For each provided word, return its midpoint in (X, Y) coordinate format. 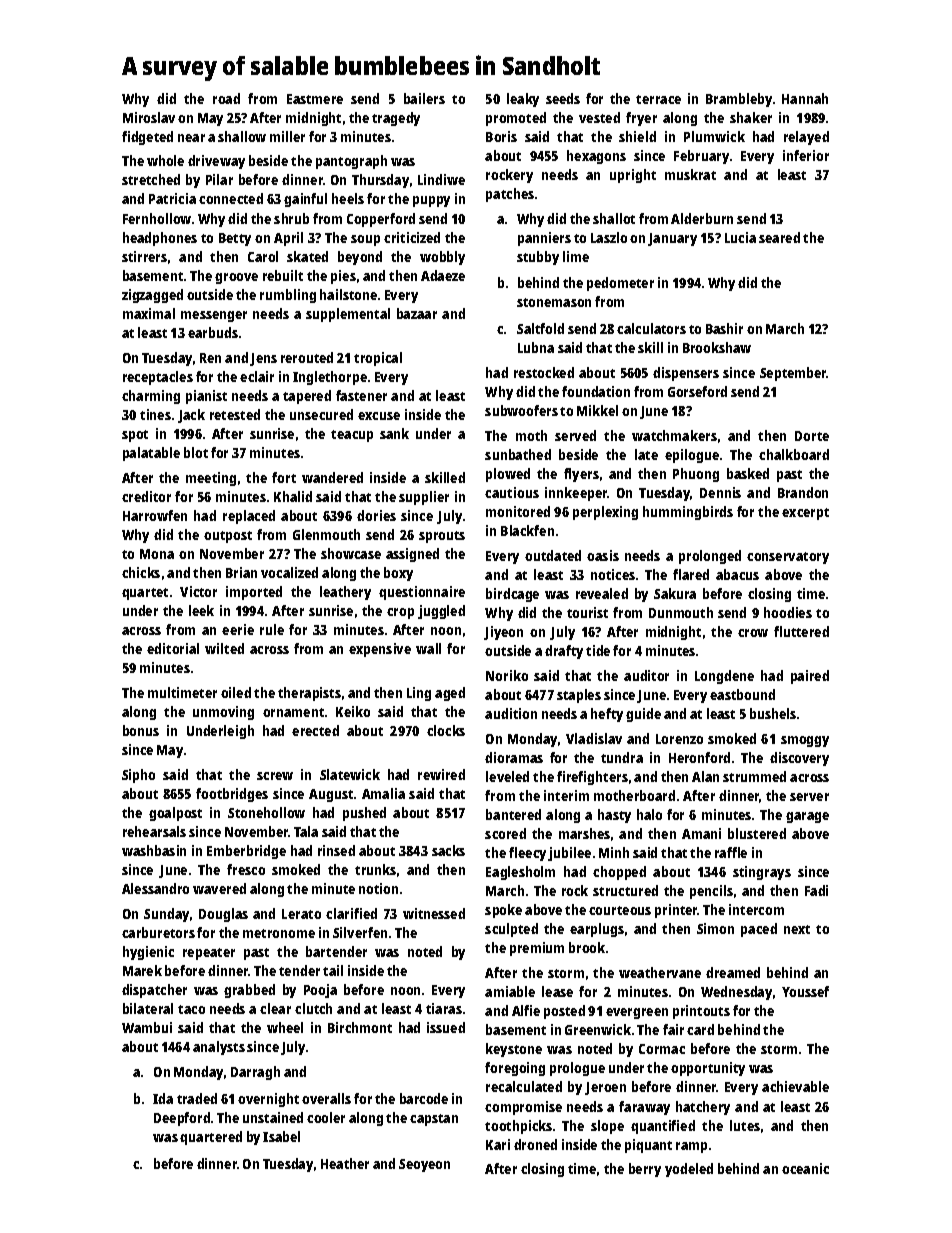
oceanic (805, 1168)
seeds (563, 98)
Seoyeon (424, 1165)
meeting (211, 479)
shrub (291, 218)
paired (810, 677)
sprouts (442, 537)
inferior (806, 155)
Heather (345, 1163)
